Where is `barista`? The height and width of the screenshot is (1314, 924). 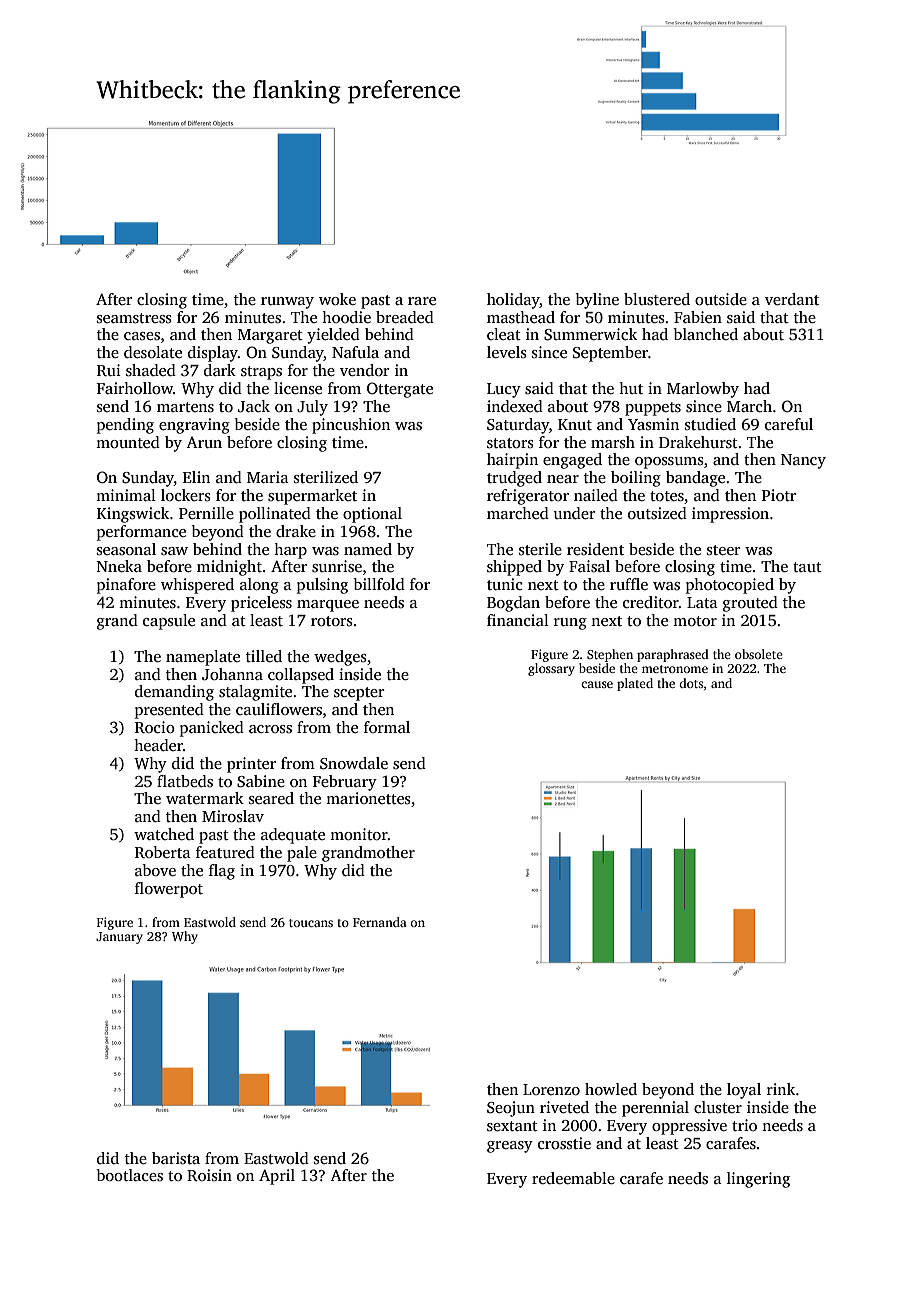
barista is located at coordinates (176, 1158).
